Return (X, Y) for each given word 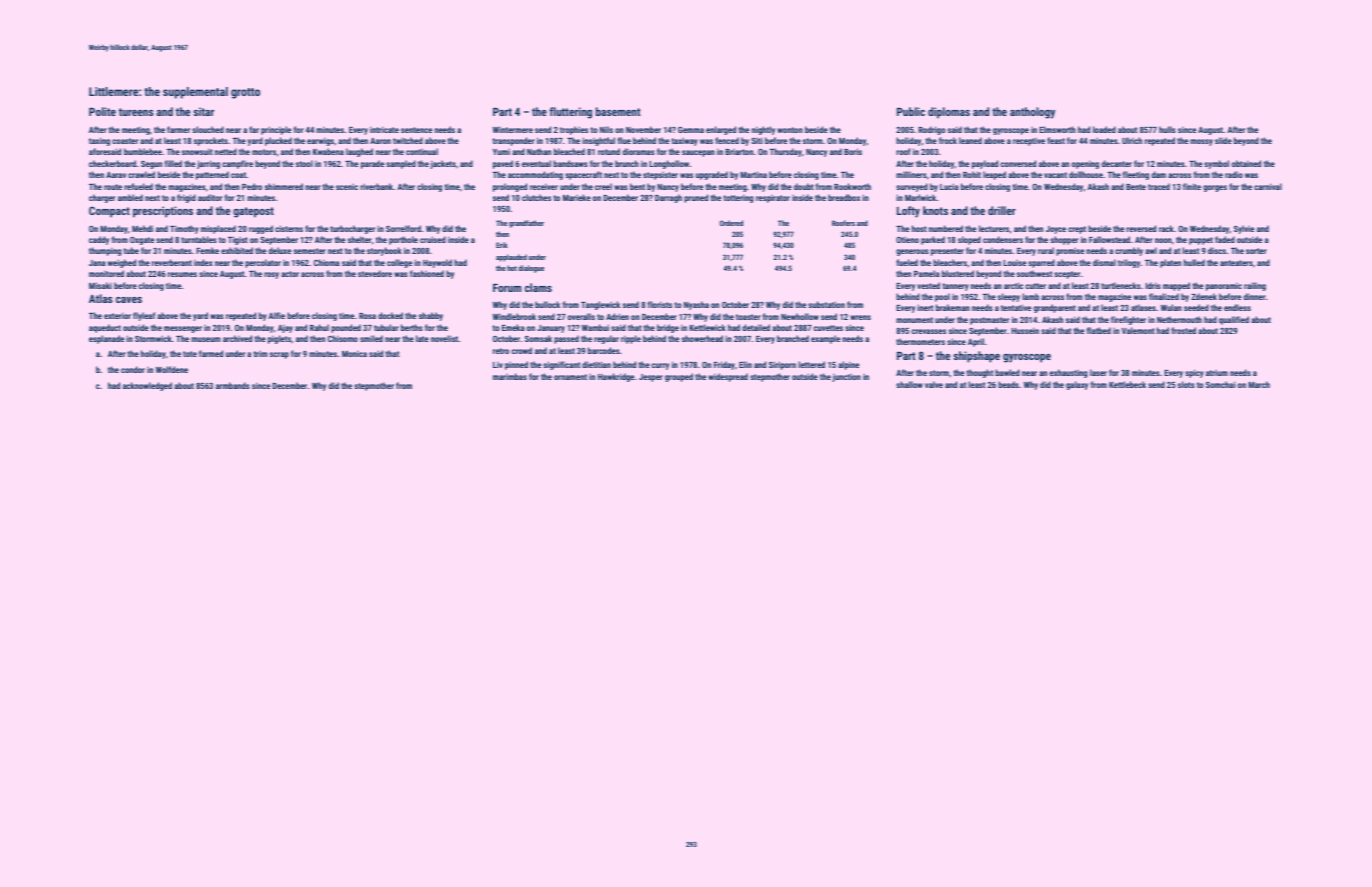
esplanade (106, 339)
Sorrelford (403, 228)
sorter (1256, 251)
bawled (1007, 372)
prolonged (510, 187)
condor (133, 369)
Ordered (731, 223)
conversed (1018, 163)
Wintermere (513, 130)
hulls (1167, 129)
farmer (178, 129)
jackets (443, 164)
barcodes (604, 350)
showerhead (702, 338)
